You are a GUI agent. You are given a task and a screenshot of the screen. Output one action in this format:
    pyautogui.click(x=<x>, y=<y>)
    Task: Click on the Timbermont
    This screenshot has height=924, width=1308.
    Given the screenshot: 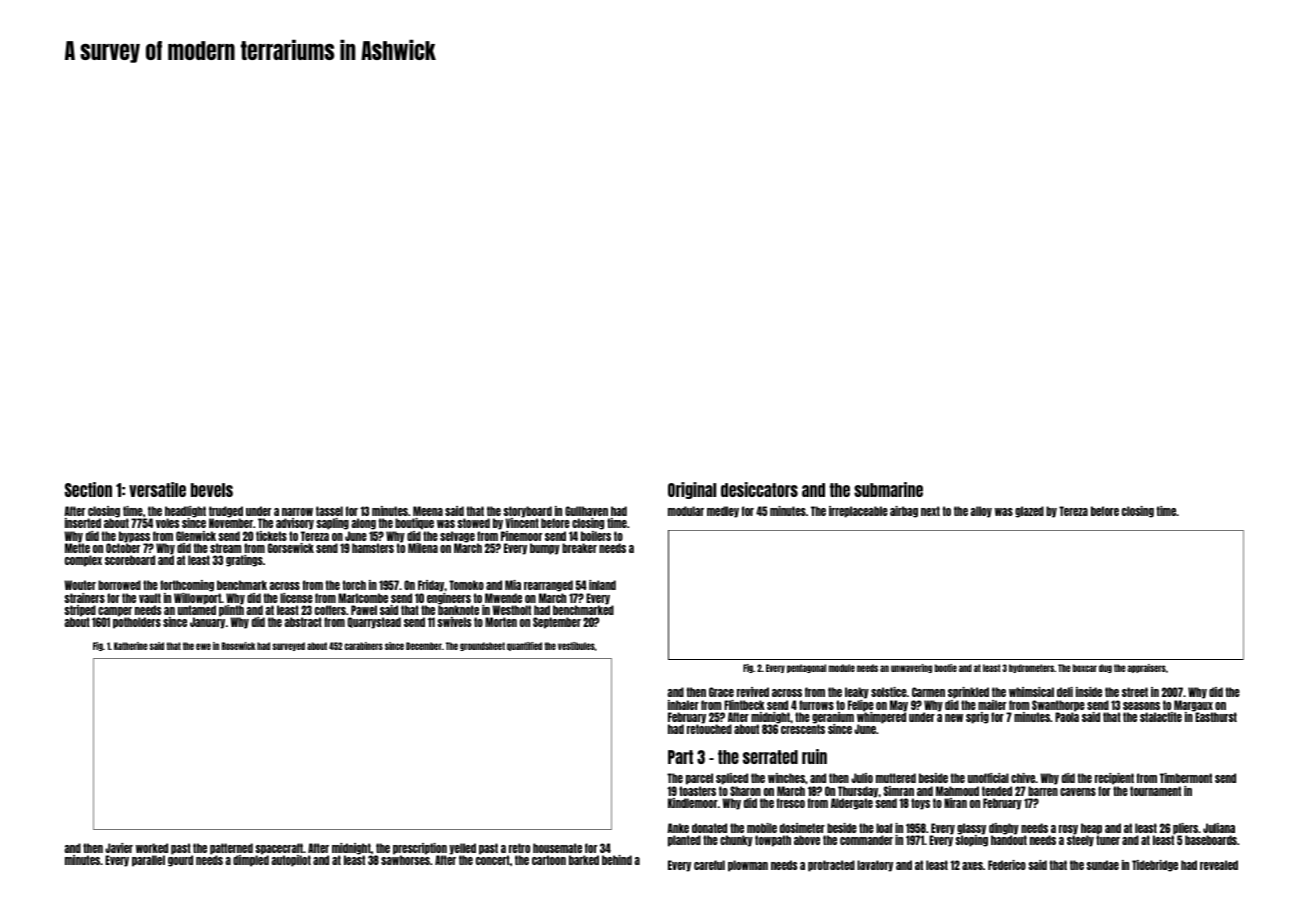 What is the action you would take?
    pyautogui.click(x=1186, y=778)
